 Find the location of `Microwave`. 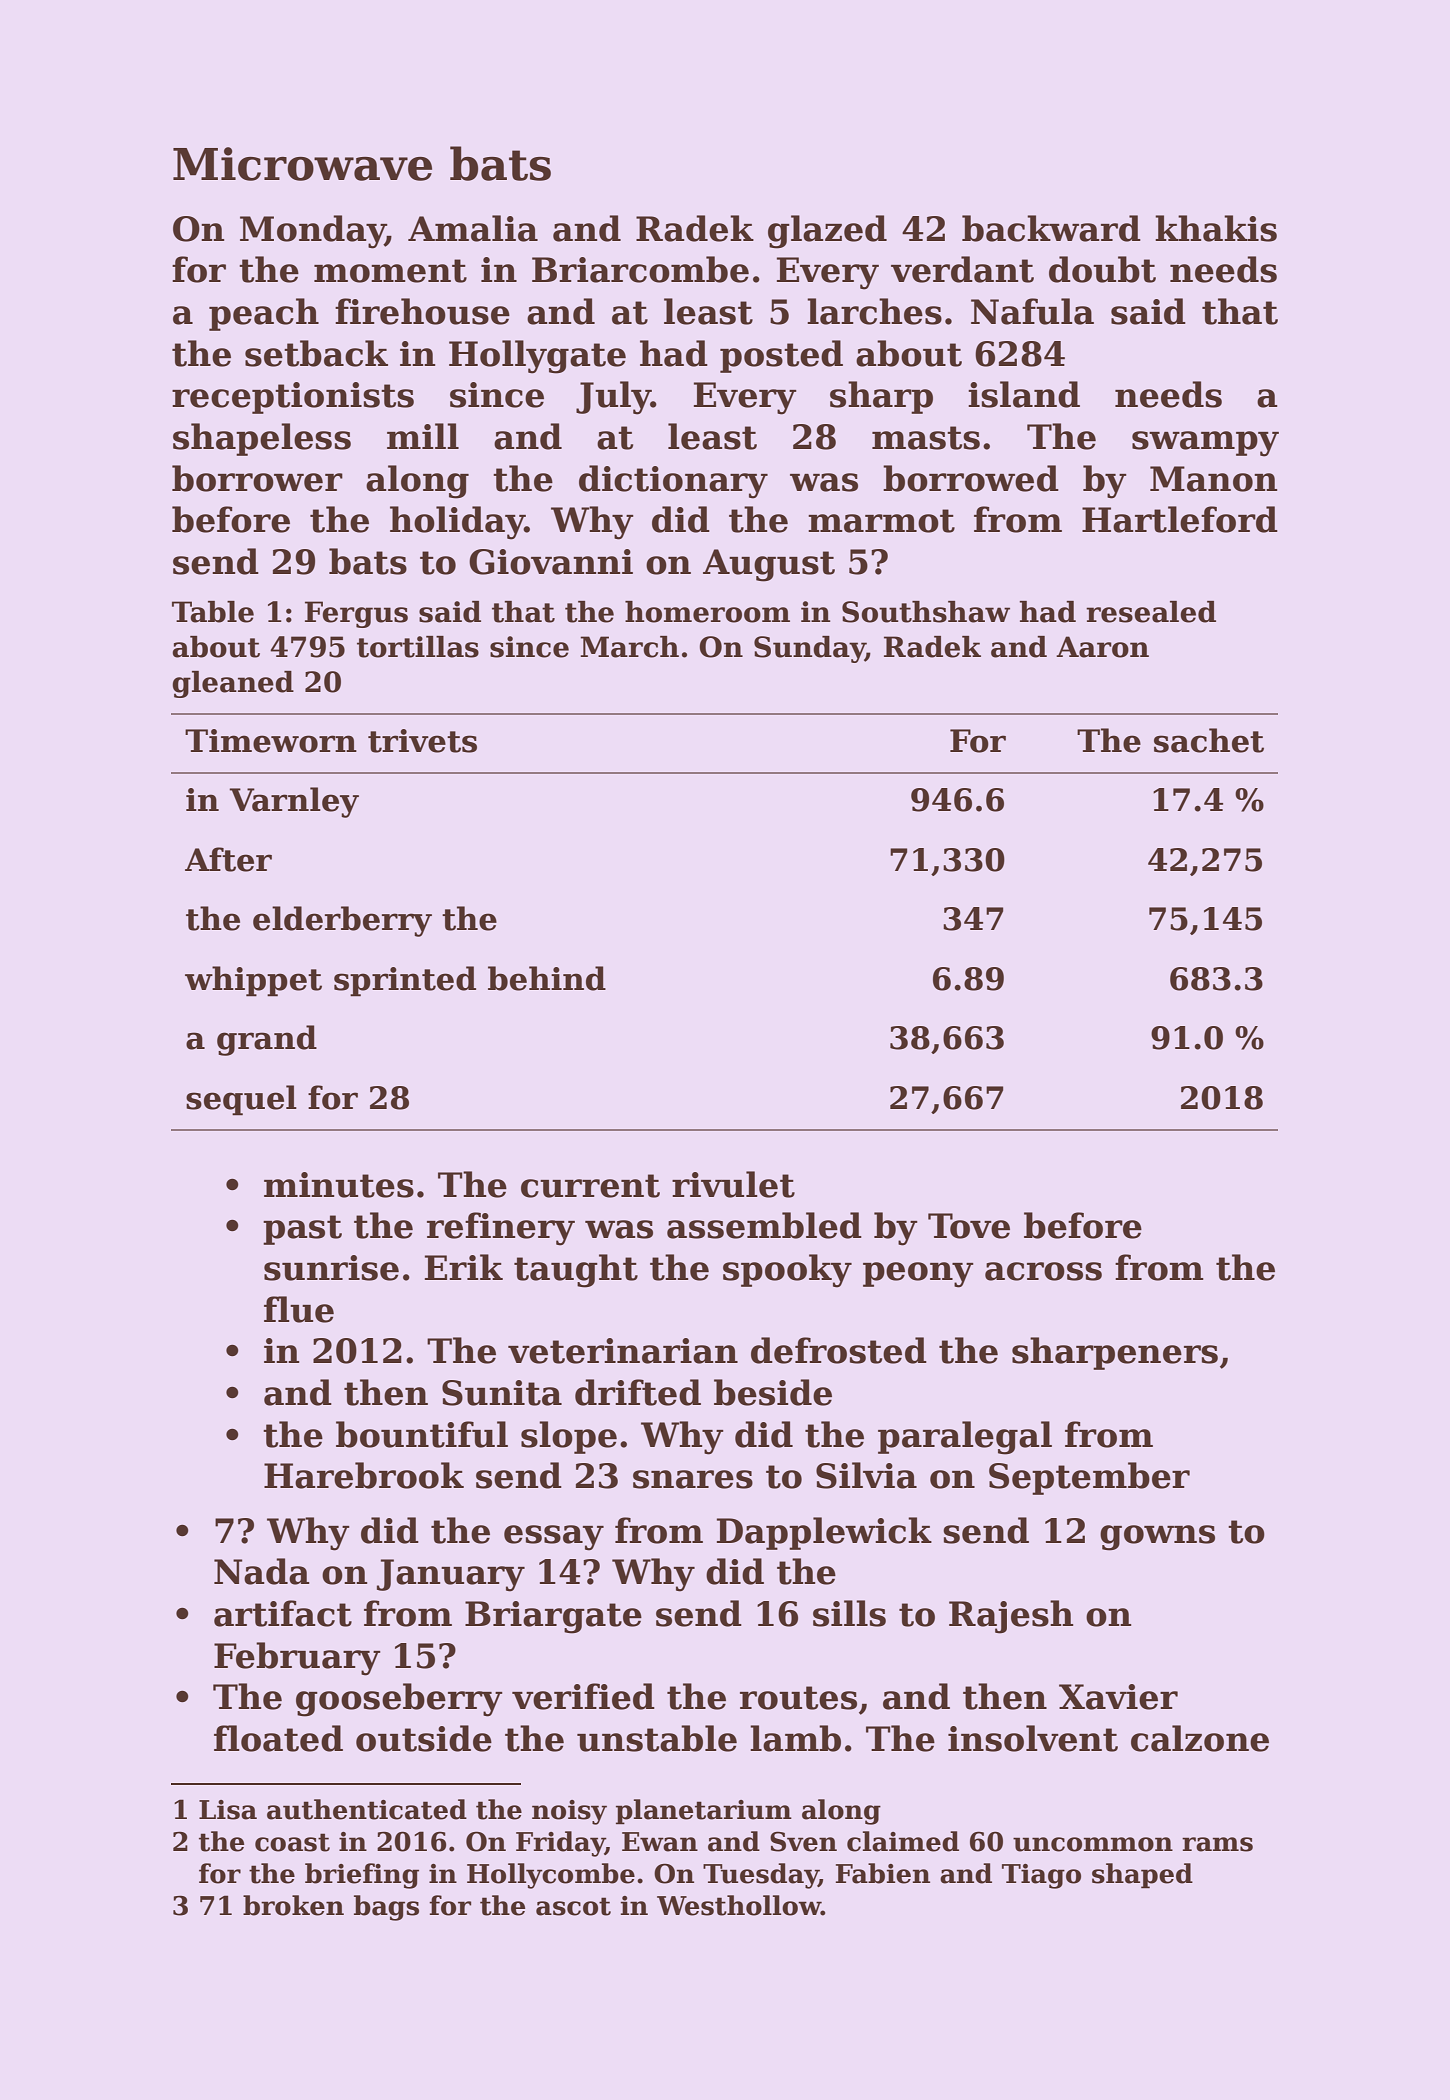

Microwave is located at coordinates (302, 164).
